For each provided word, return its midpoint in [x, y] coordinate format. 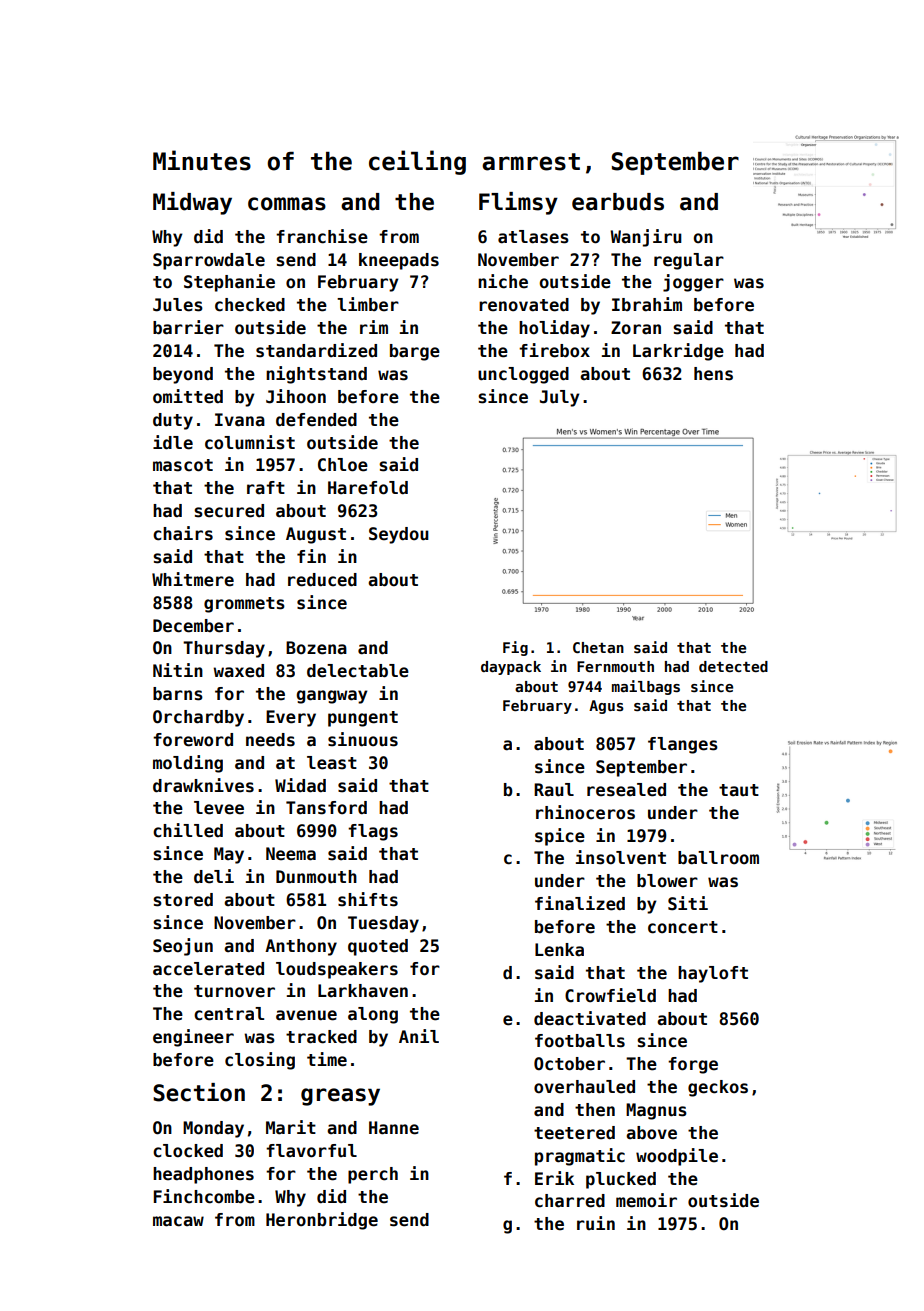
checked [250, 305]
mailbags [646, 687]
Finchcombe [204, 1196]
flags [373, 832]
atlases [533, 237]
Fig [515, 648]
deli [214, 876]
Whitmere [193, 579]
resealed [626, 790]
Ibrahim [647, 304]
